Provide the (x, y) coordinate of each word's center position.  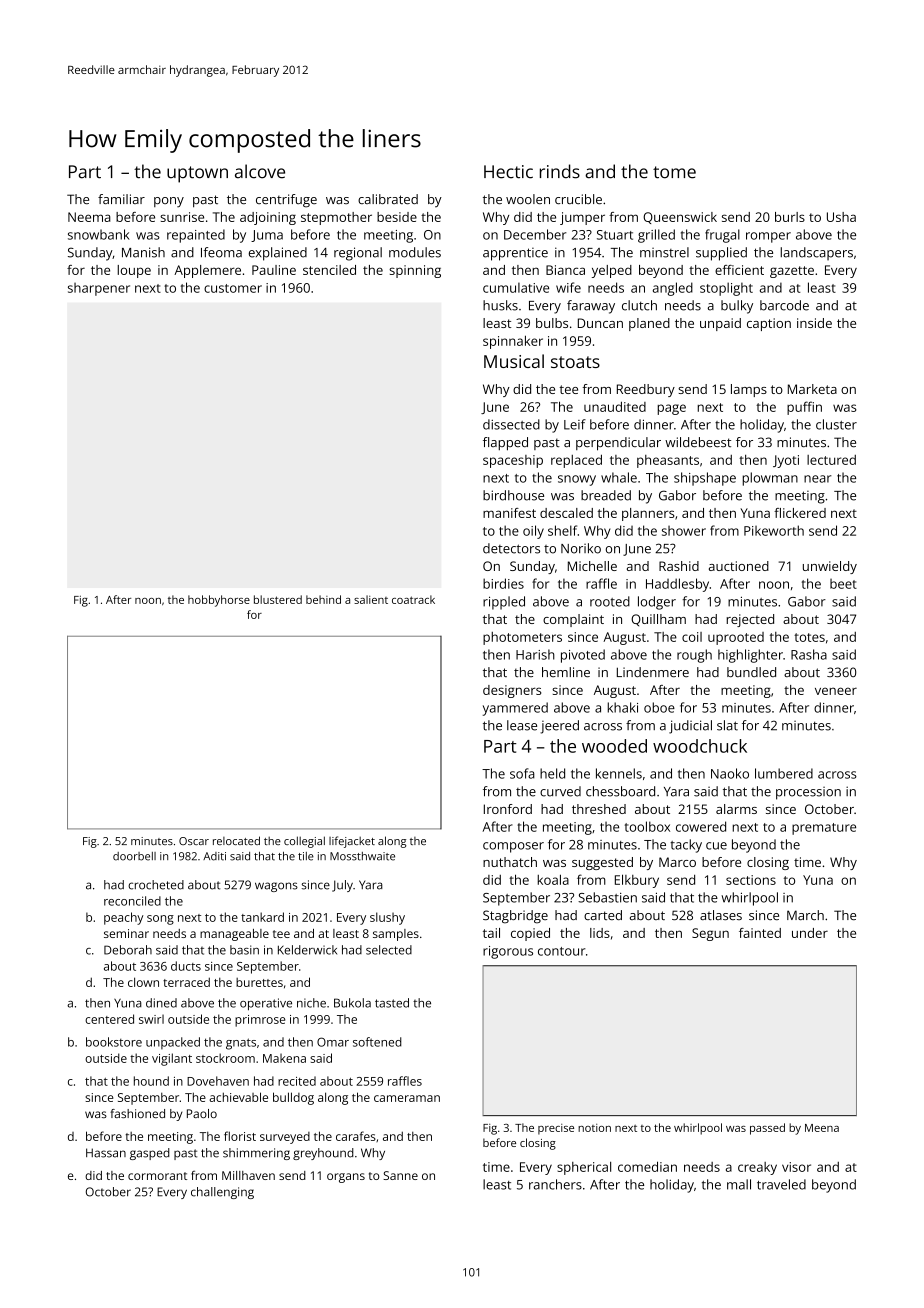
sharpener (99, 289)
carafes (356, 1136)
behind (323, 599)
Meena (822, 1128)
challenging (222, 1193)
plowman (770, 479)
